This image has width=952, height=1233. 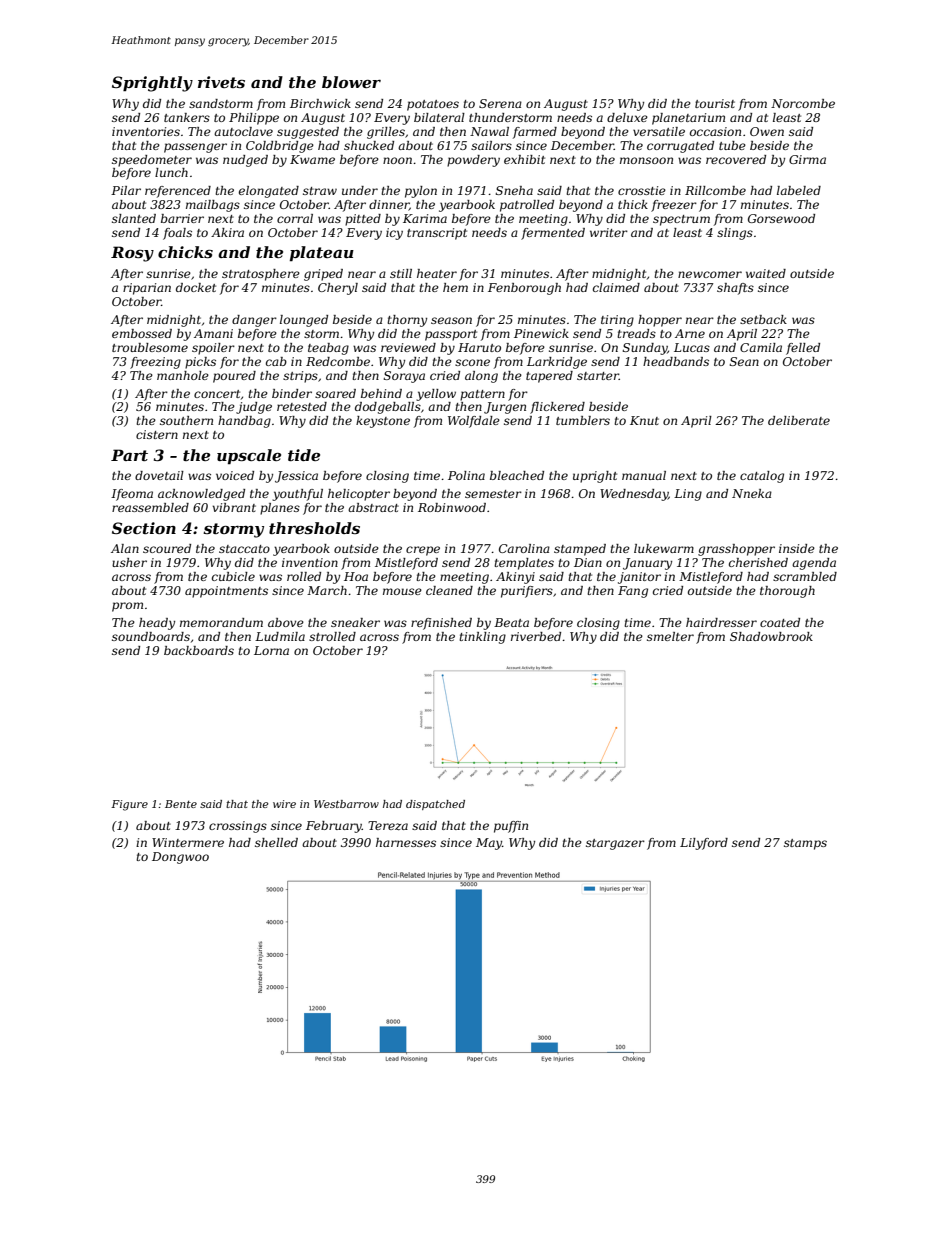 I want to click on stargazer, so click(x=615, y=844).
